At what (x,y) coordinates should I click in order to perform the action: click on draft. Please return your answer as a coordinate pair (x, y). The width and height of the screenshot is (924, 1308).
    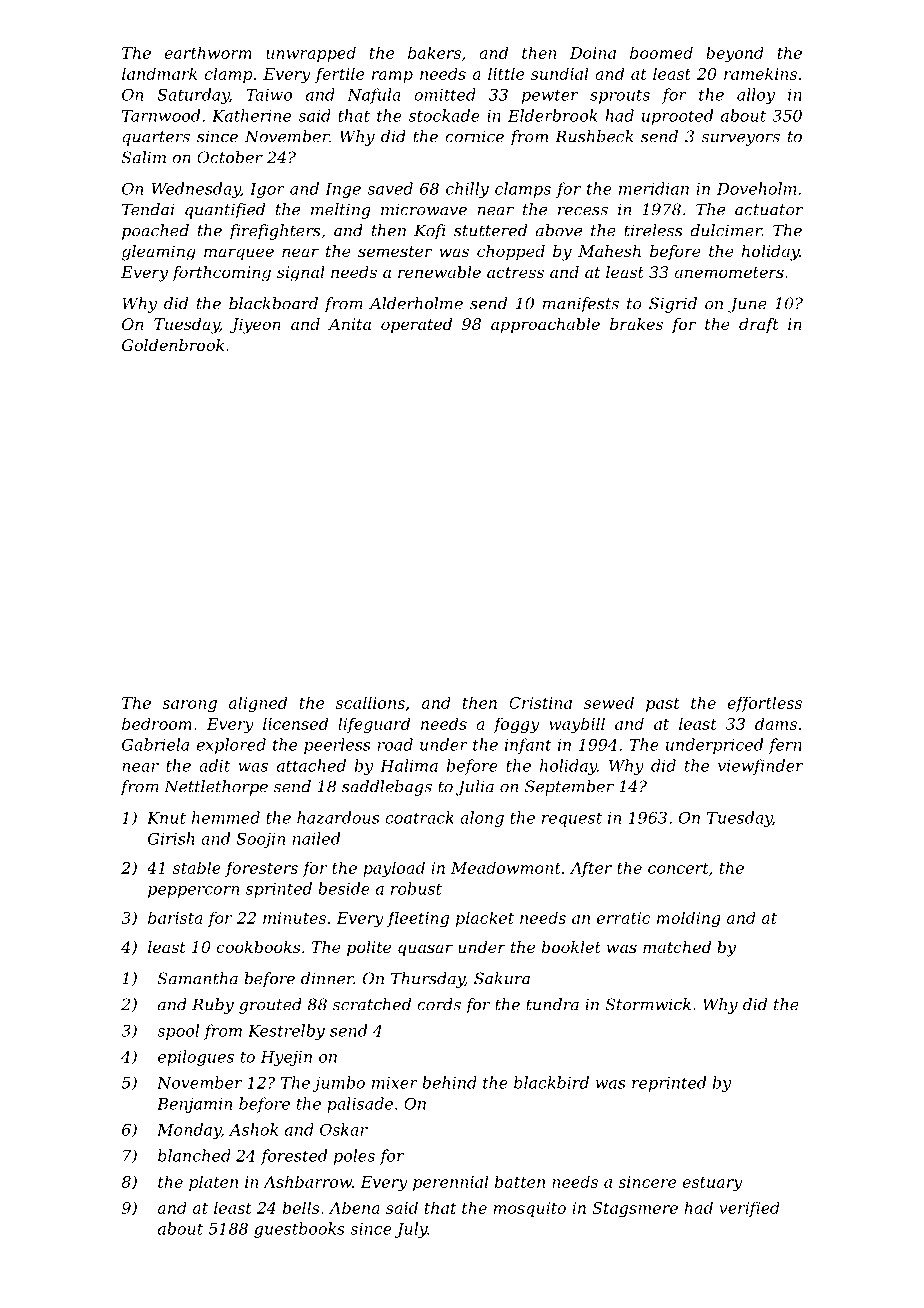
    Looking at the image, I should click on (759, 325).
